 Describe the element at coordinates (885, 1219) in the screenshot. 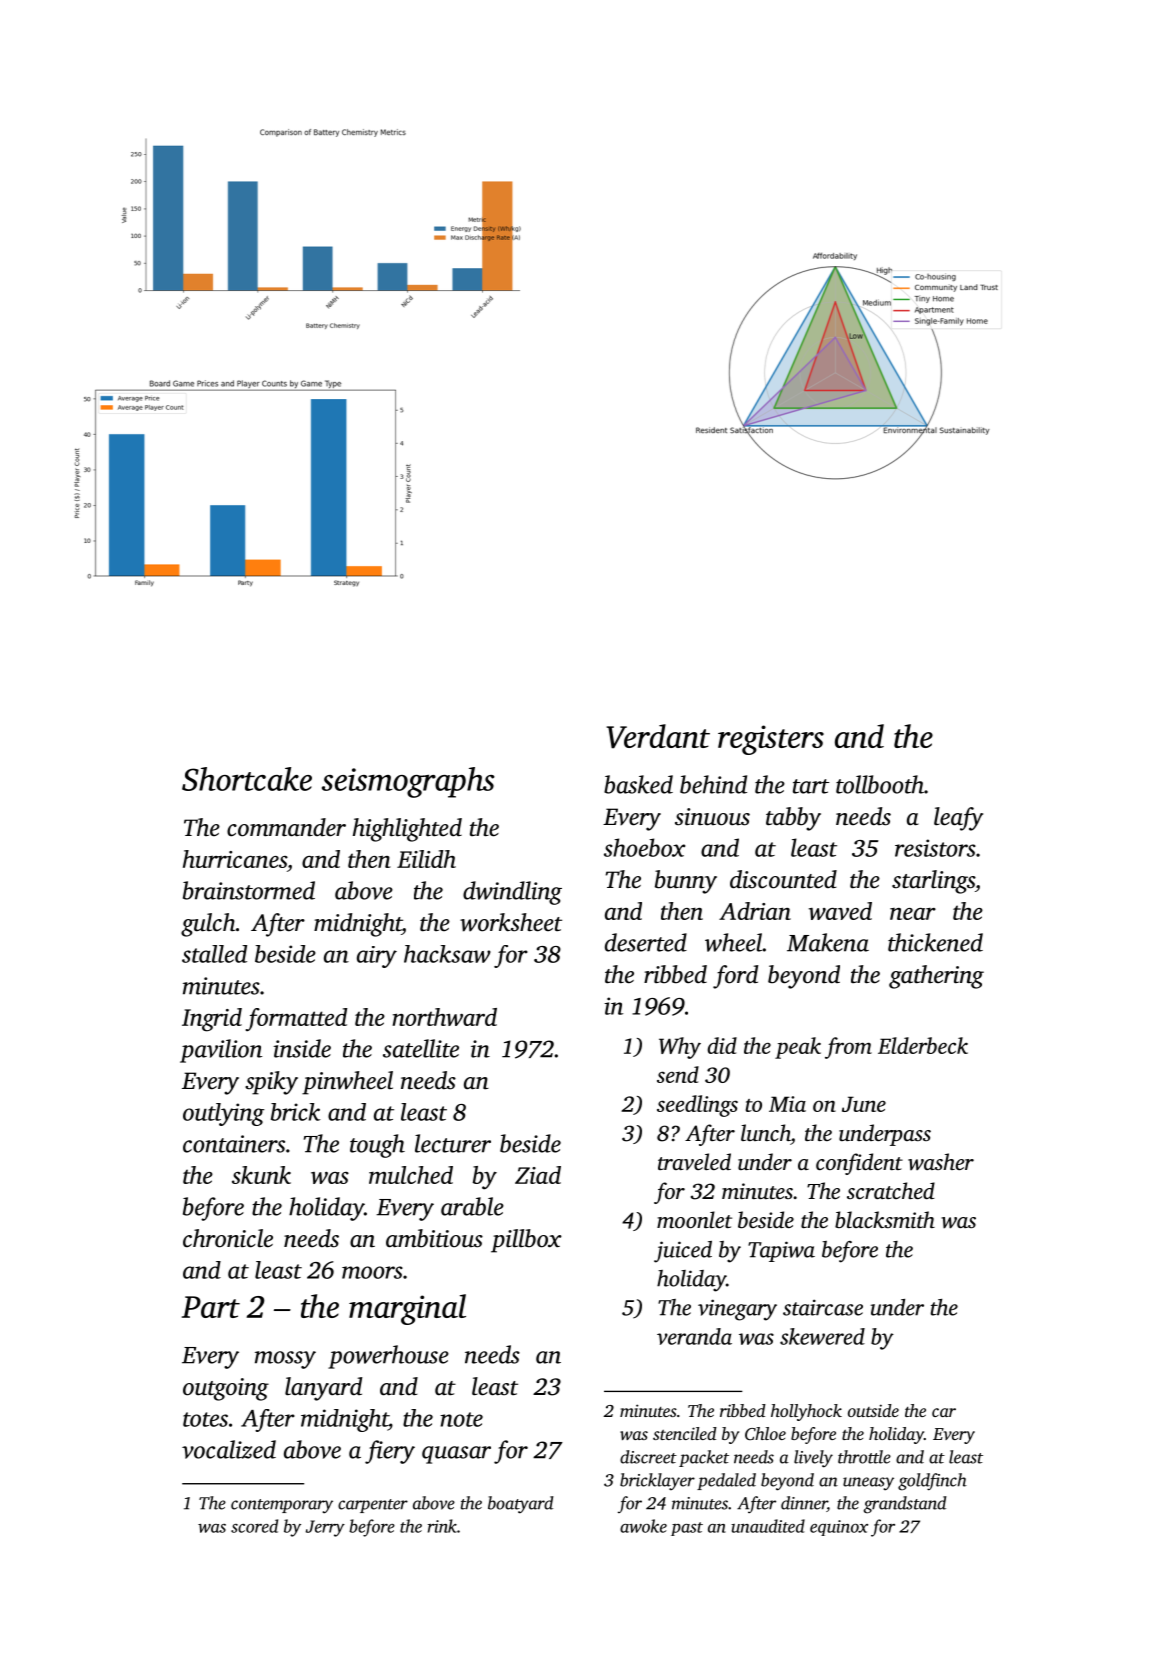

I see `blacksmith` at that location.
